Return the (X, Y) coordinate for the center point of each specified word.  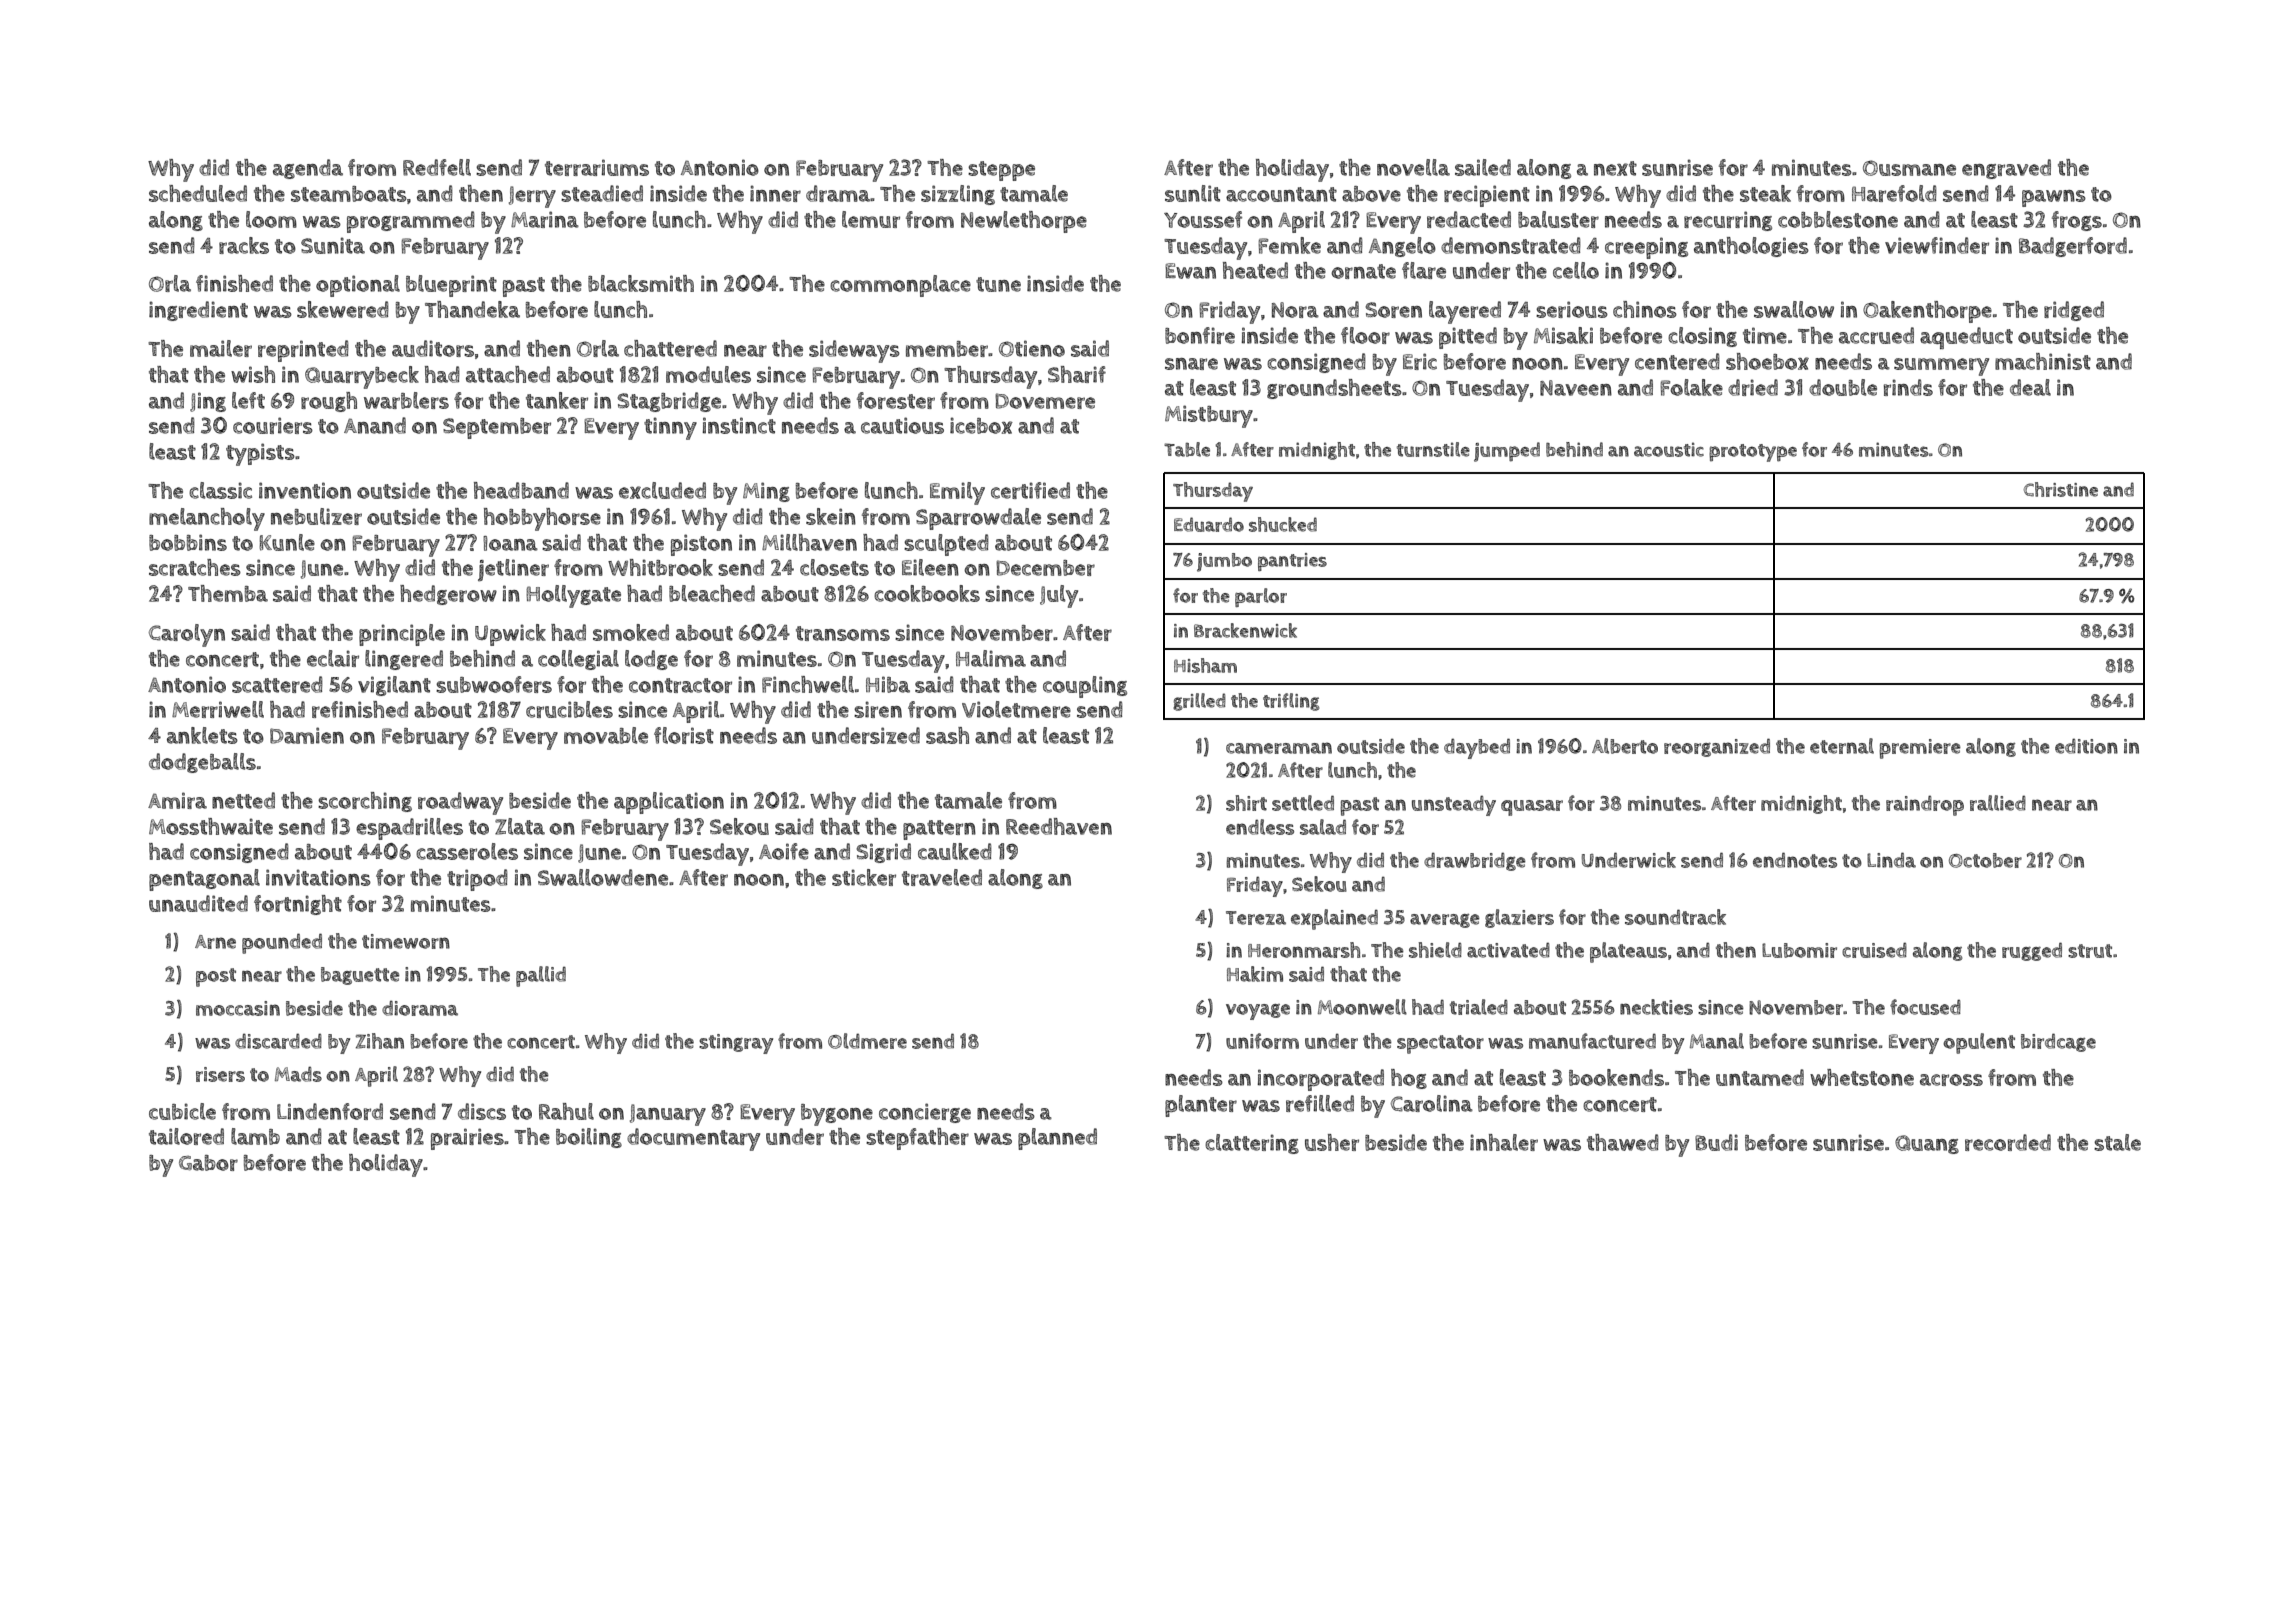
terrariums (597, 167)
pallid (541, 976)
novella (1413, 167)
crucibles (569, 709)
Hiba (888, 684)
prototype (1753, 453)
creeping (1646, 248)
